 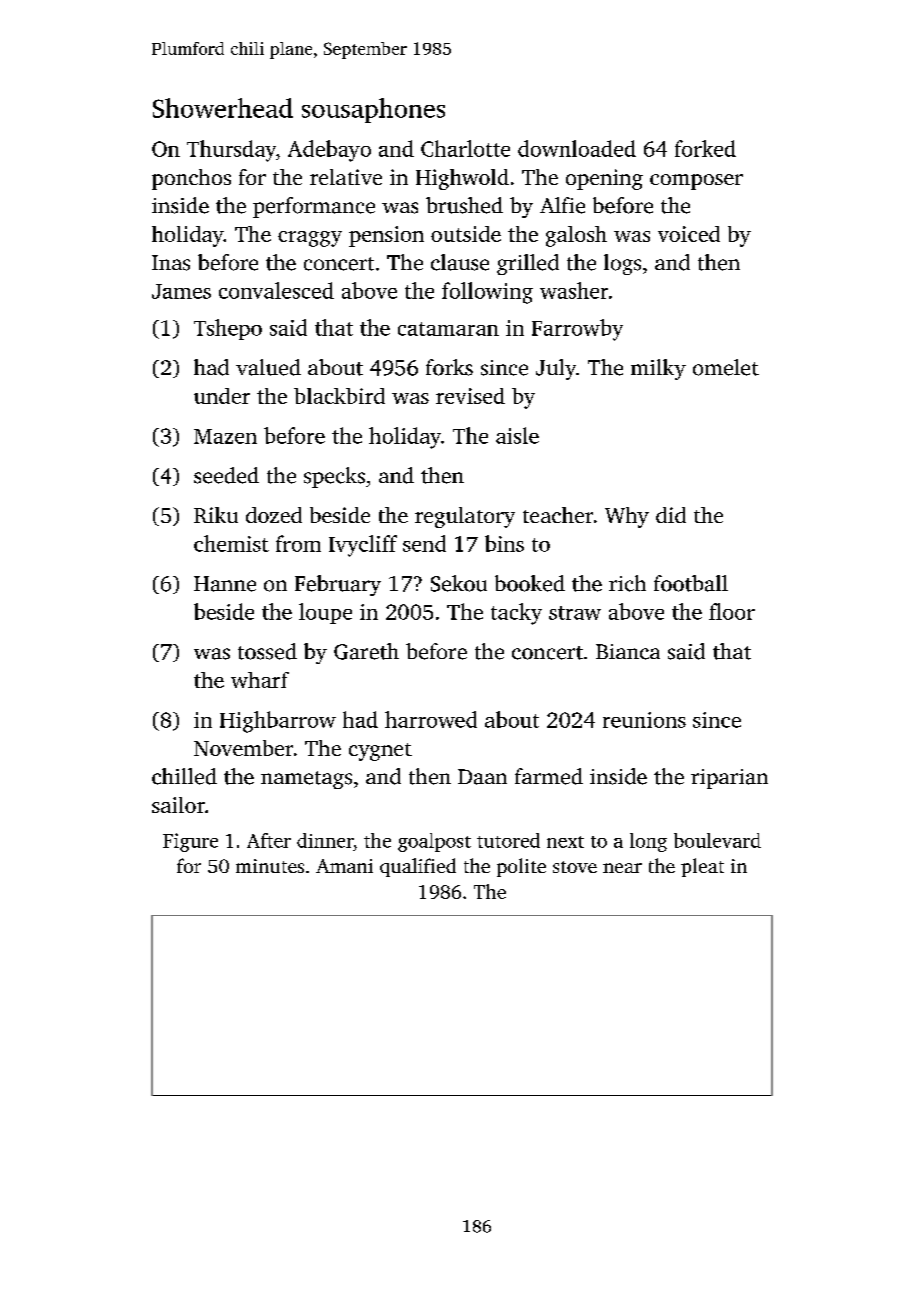 I want to click on forked, so click(x=705, y=148).
